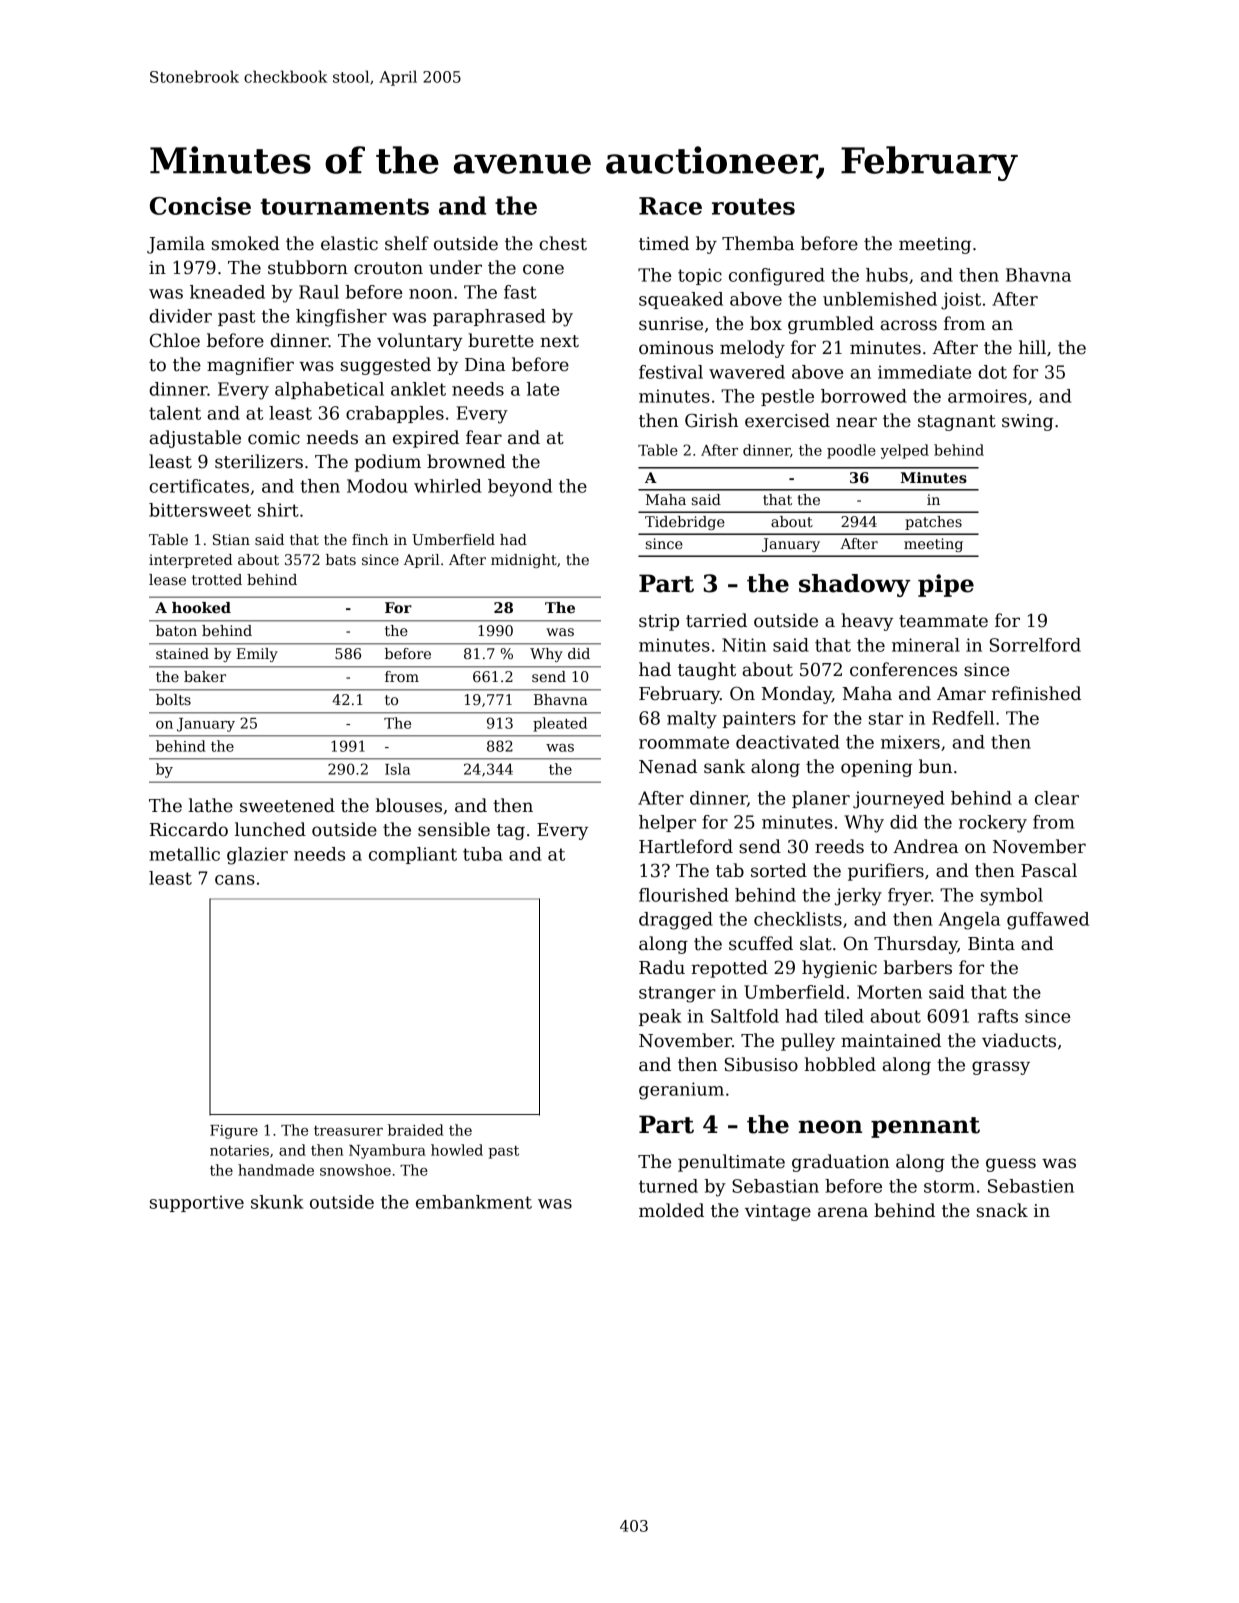  What do you see at coordinates (1002, 1210) in the page?
I see `snack` at bounding box center [1002, 1210].
